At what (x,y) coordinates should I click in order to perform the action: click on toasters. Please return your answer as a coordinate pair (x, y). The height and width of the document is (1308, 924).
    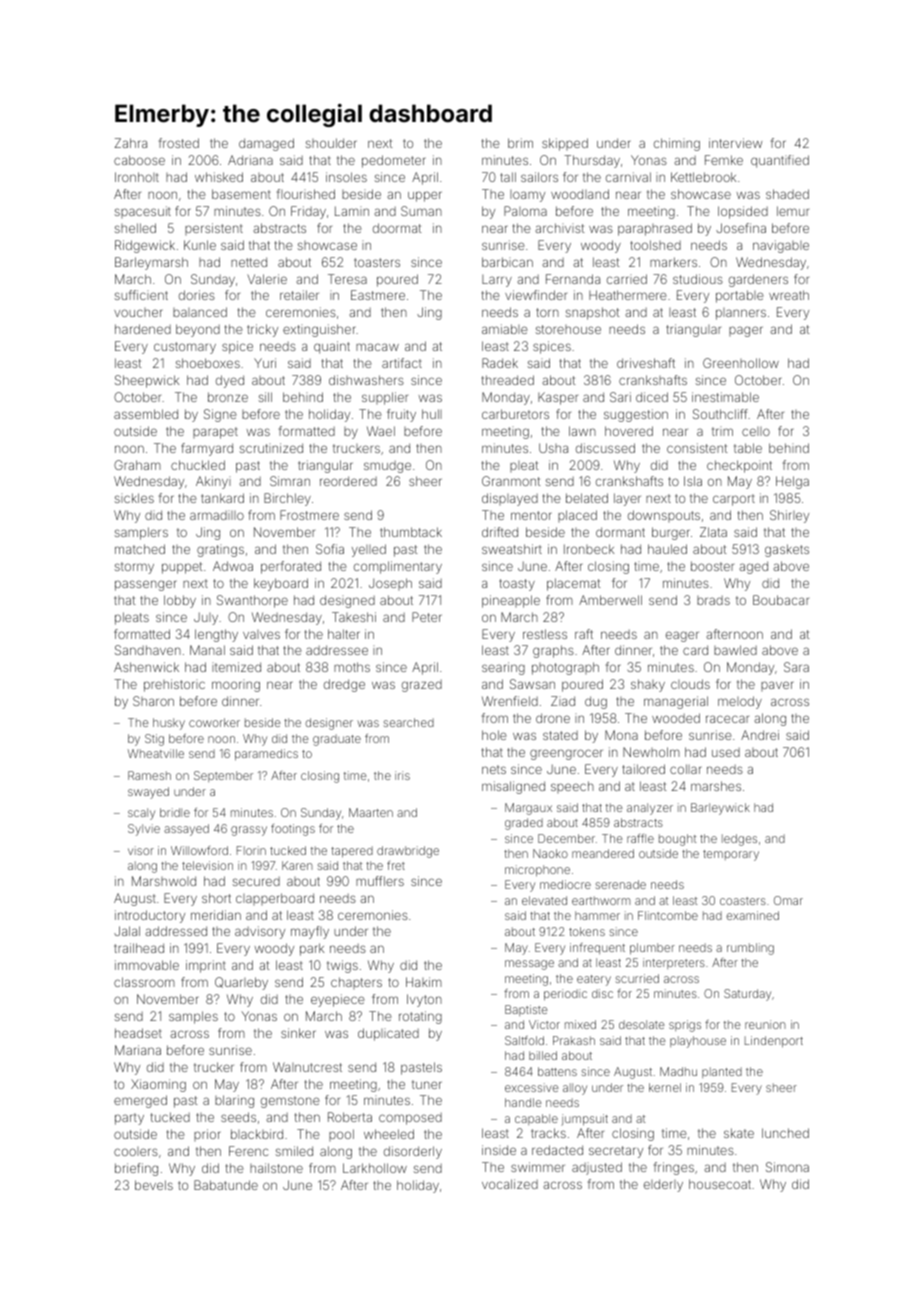
    Looking at the image, I should click on (377, 262).
